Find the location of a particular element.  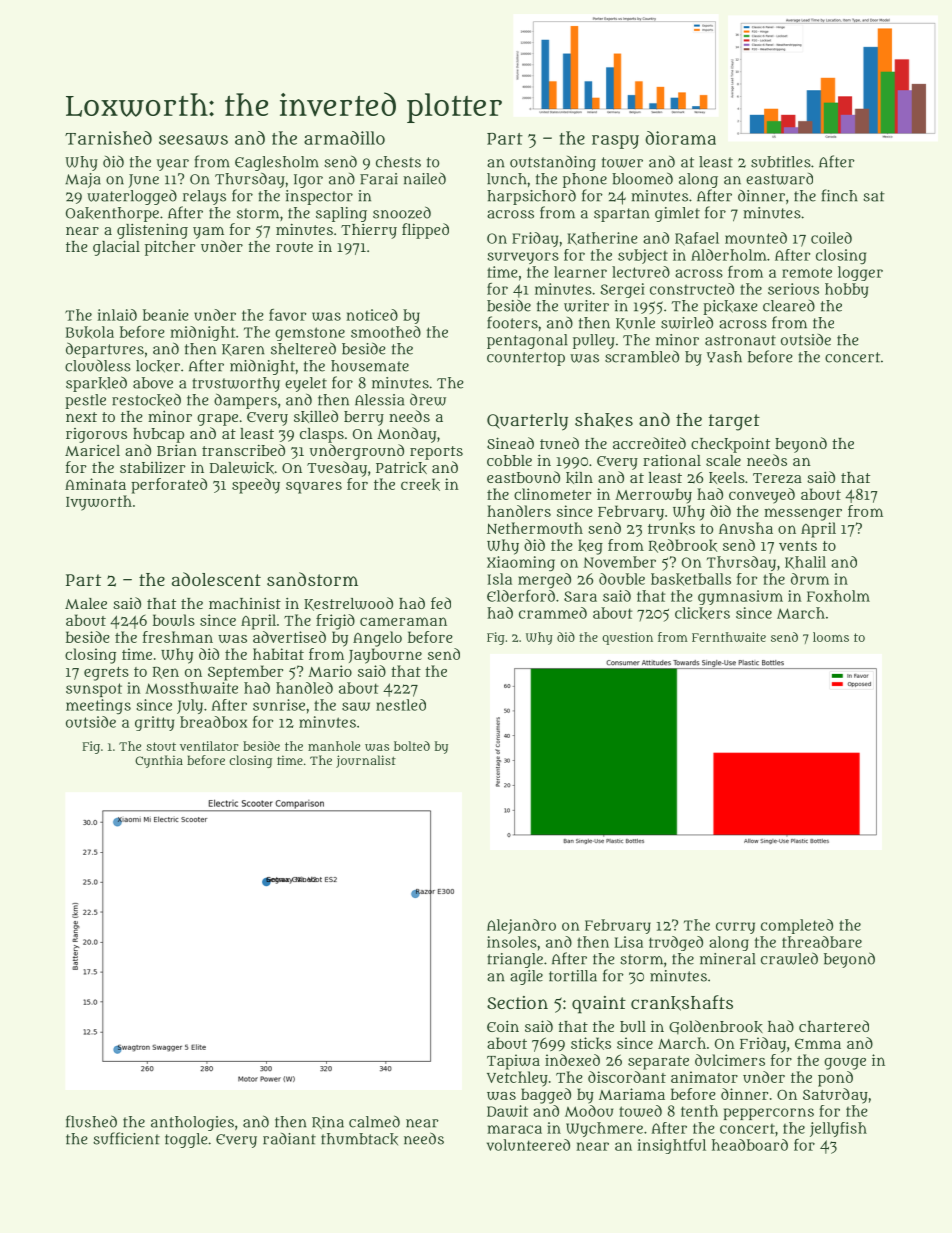

Eaglesholm is located at coordinates (277, 163).
